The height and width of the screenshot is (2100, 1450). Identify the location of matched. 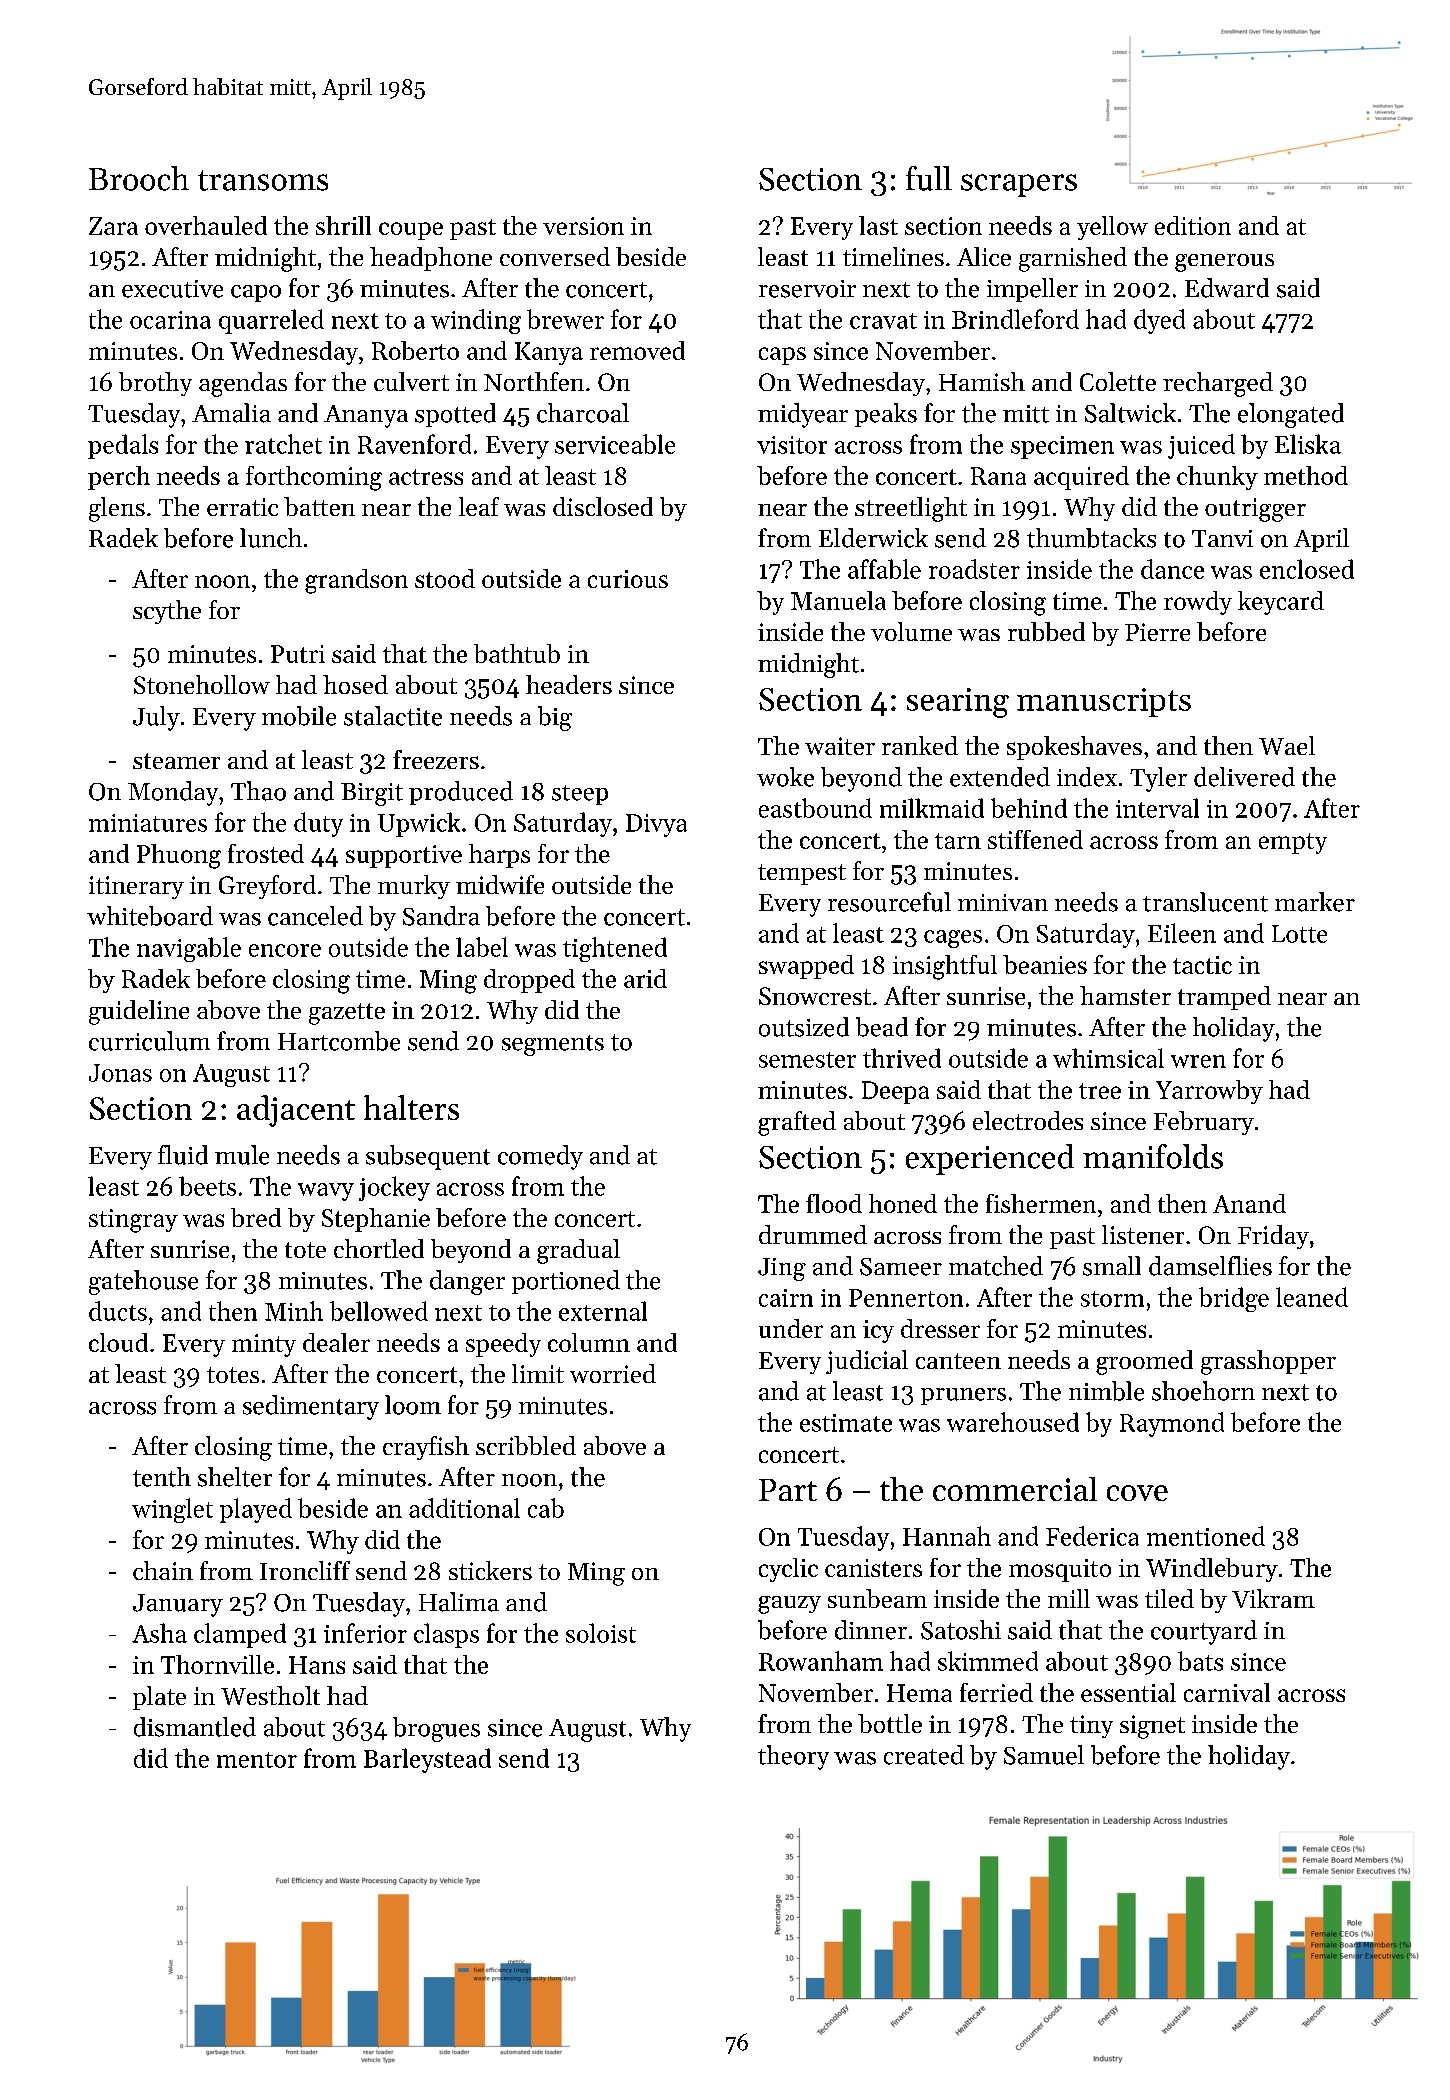
(996, 1266).
